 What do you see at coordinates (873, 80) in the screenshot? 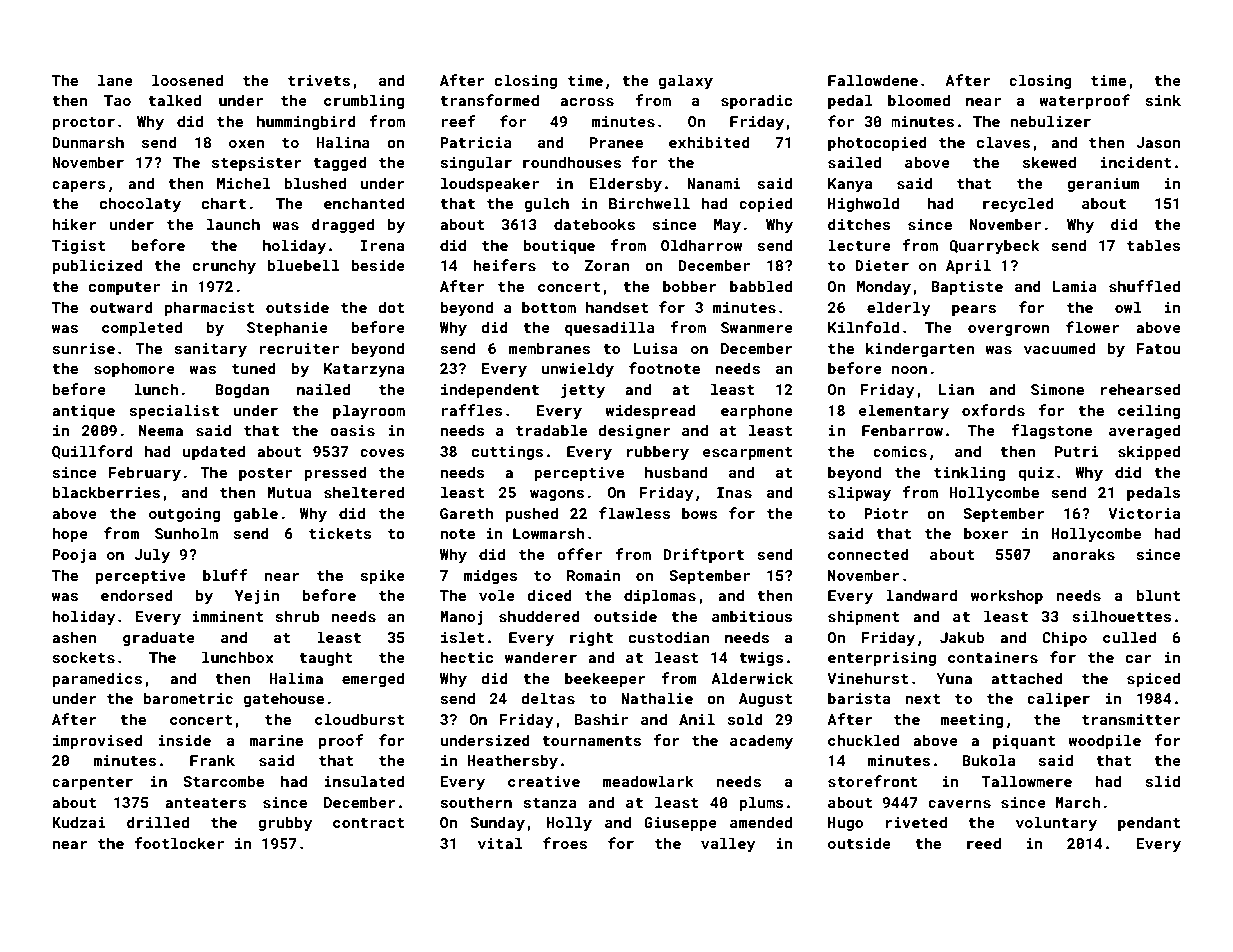
I see `Fallowdene` at bounding box center [873, 80].
